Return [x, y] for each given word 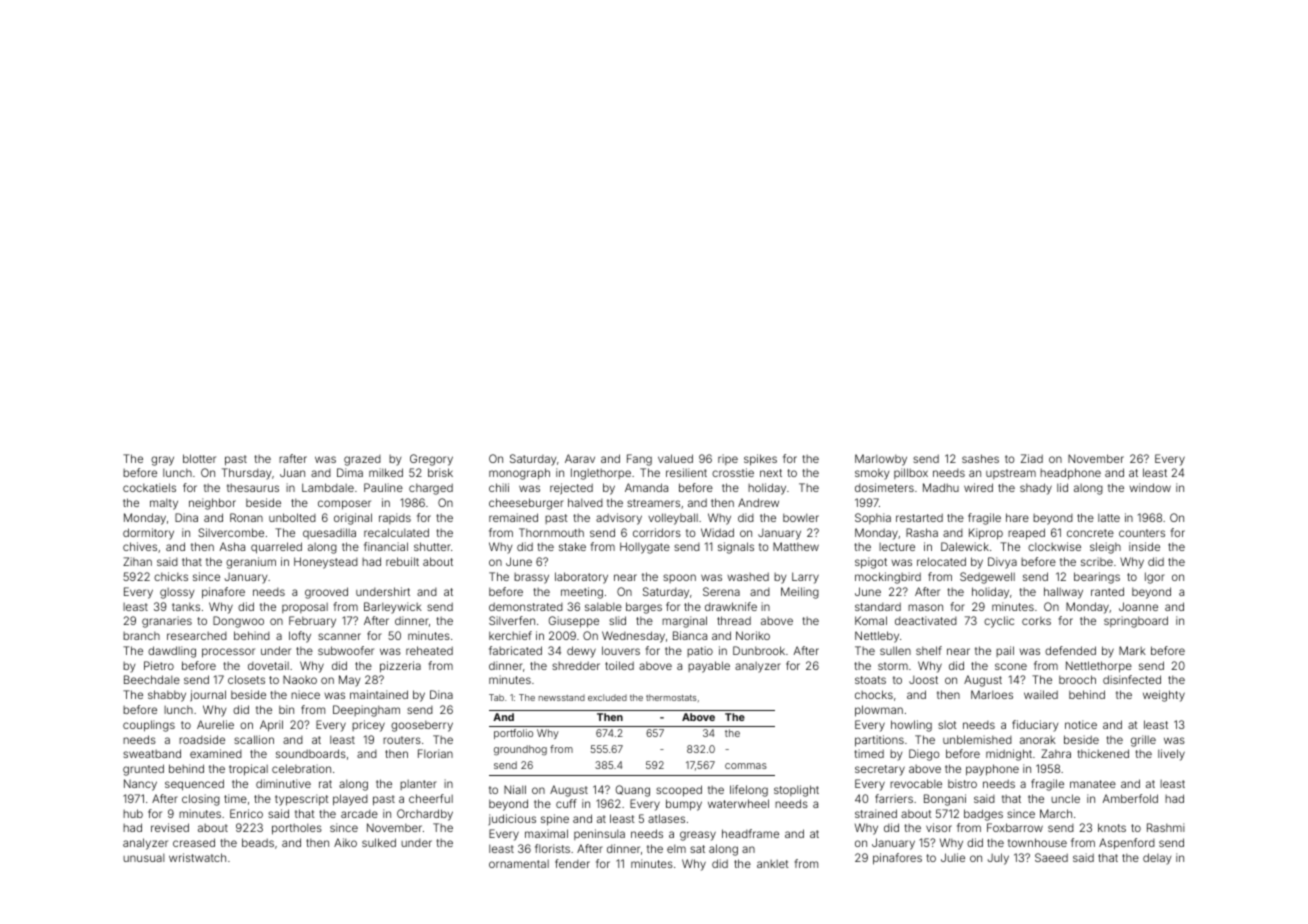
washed [748, 576]
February [312, 622]
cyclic [999, 622]
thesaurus [253, 488]
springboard [1136, 622]
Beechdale [152, 679]
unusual [144, 857]
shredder [576, 665]
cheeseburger [526, 504]
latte [1109, 517]
